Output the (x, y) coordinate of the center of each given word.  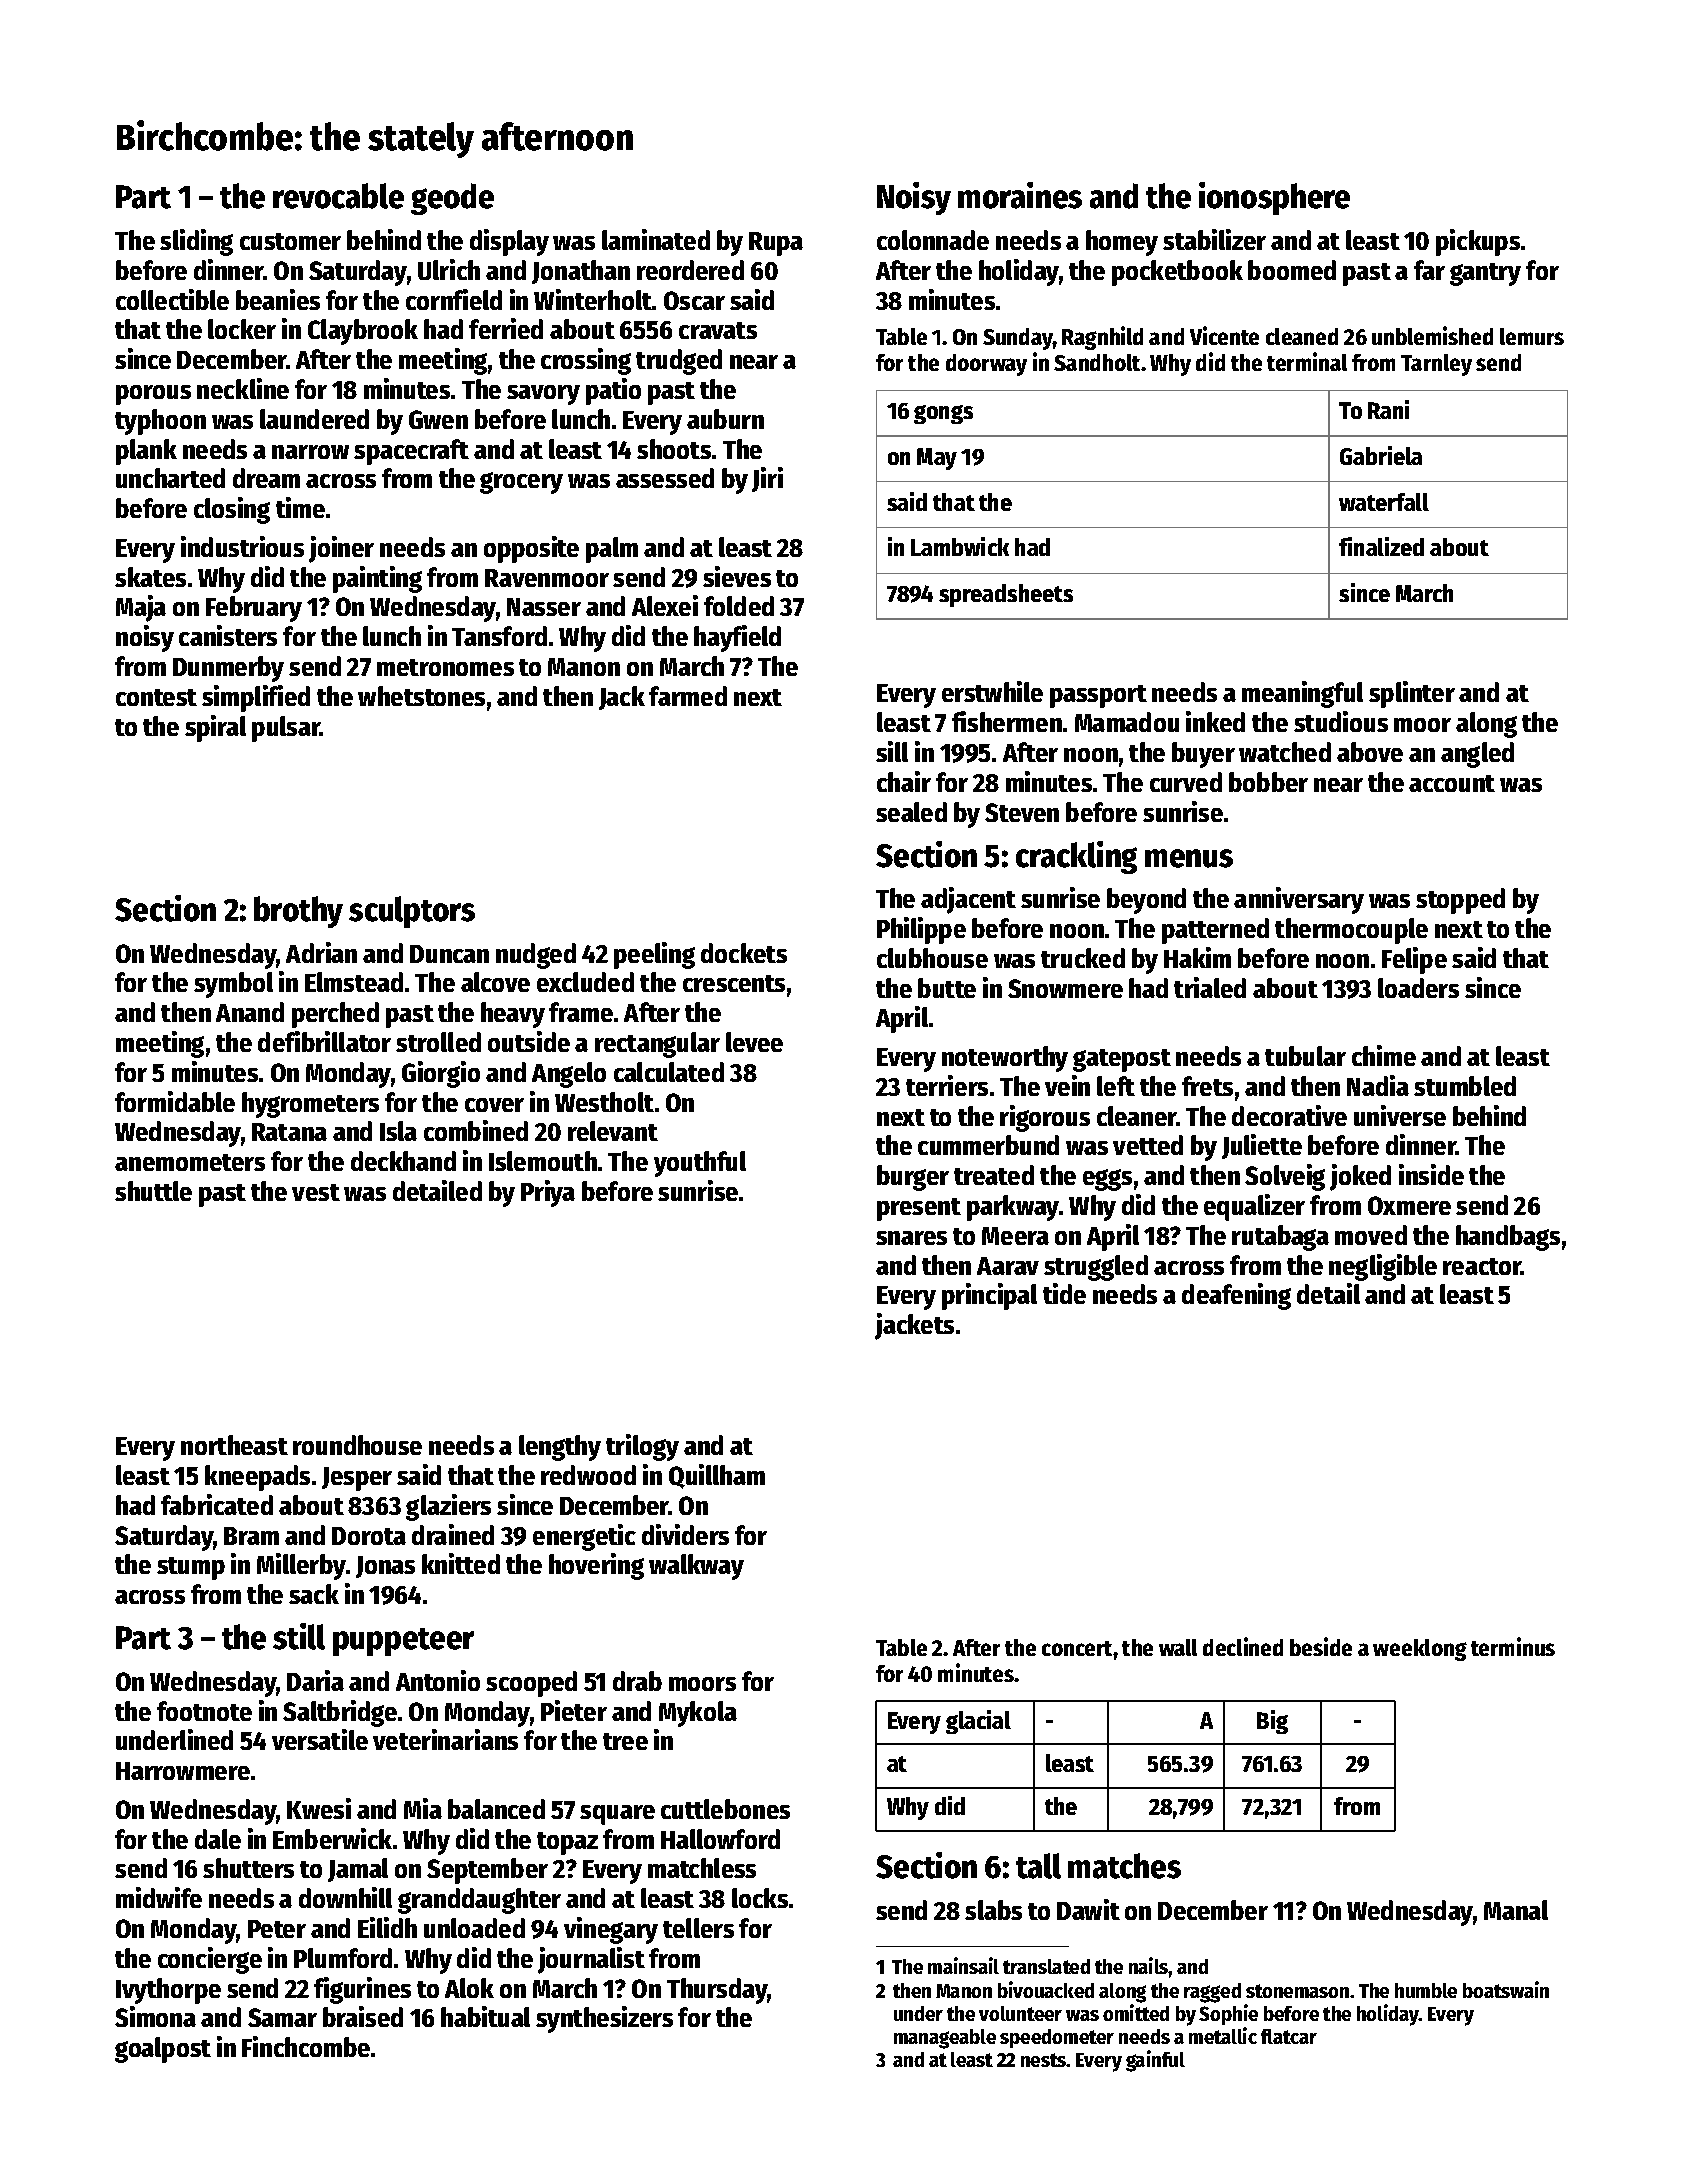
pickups (1478, 242)
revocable (338, 196)
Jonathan (581, 272)
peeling (654, 955)
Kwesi (319, 1808)
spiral (215, 728)
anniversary (1299, 900)
